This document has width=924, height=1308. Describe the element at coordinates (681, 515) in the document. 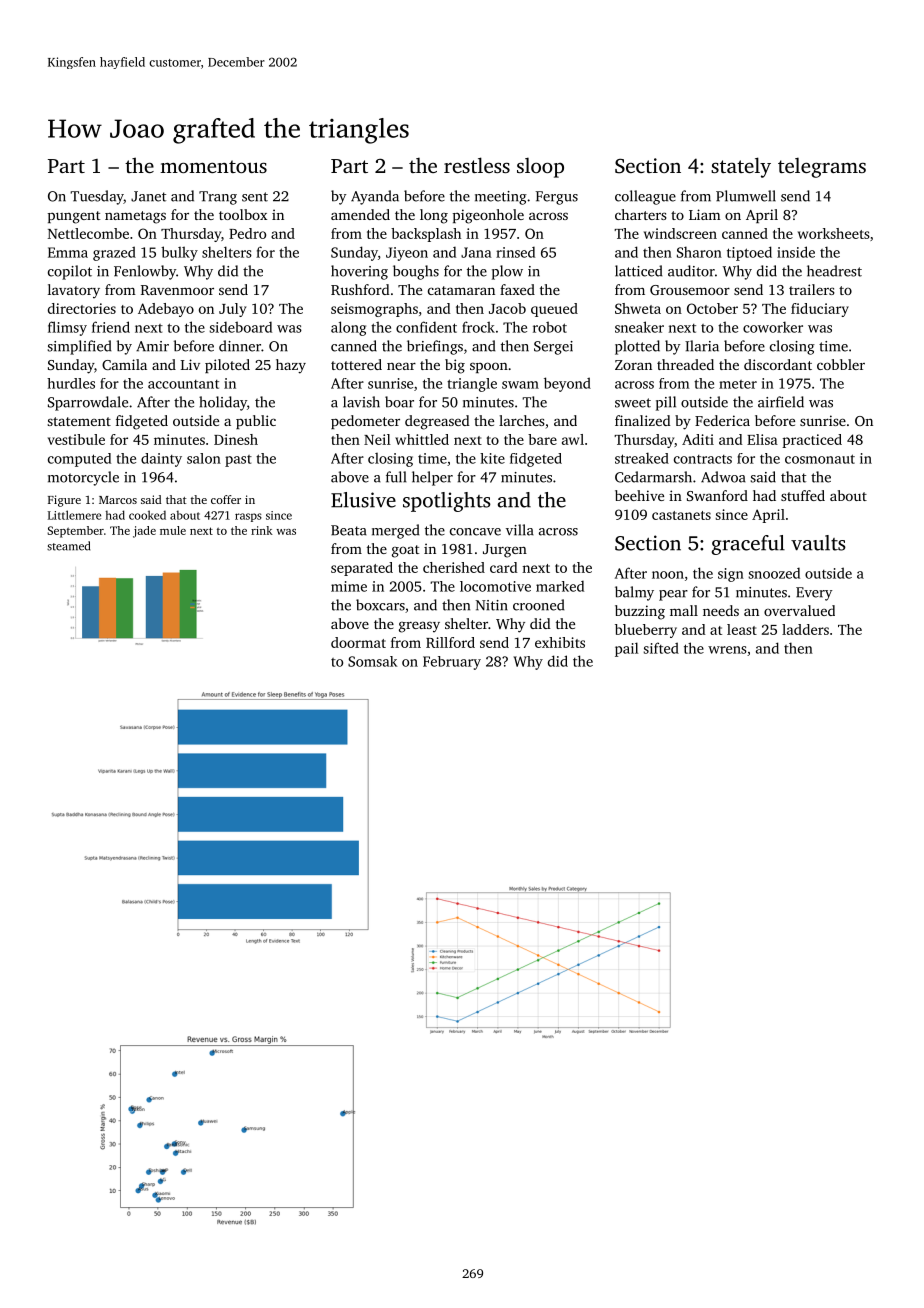

I see `castanets` at that location.
